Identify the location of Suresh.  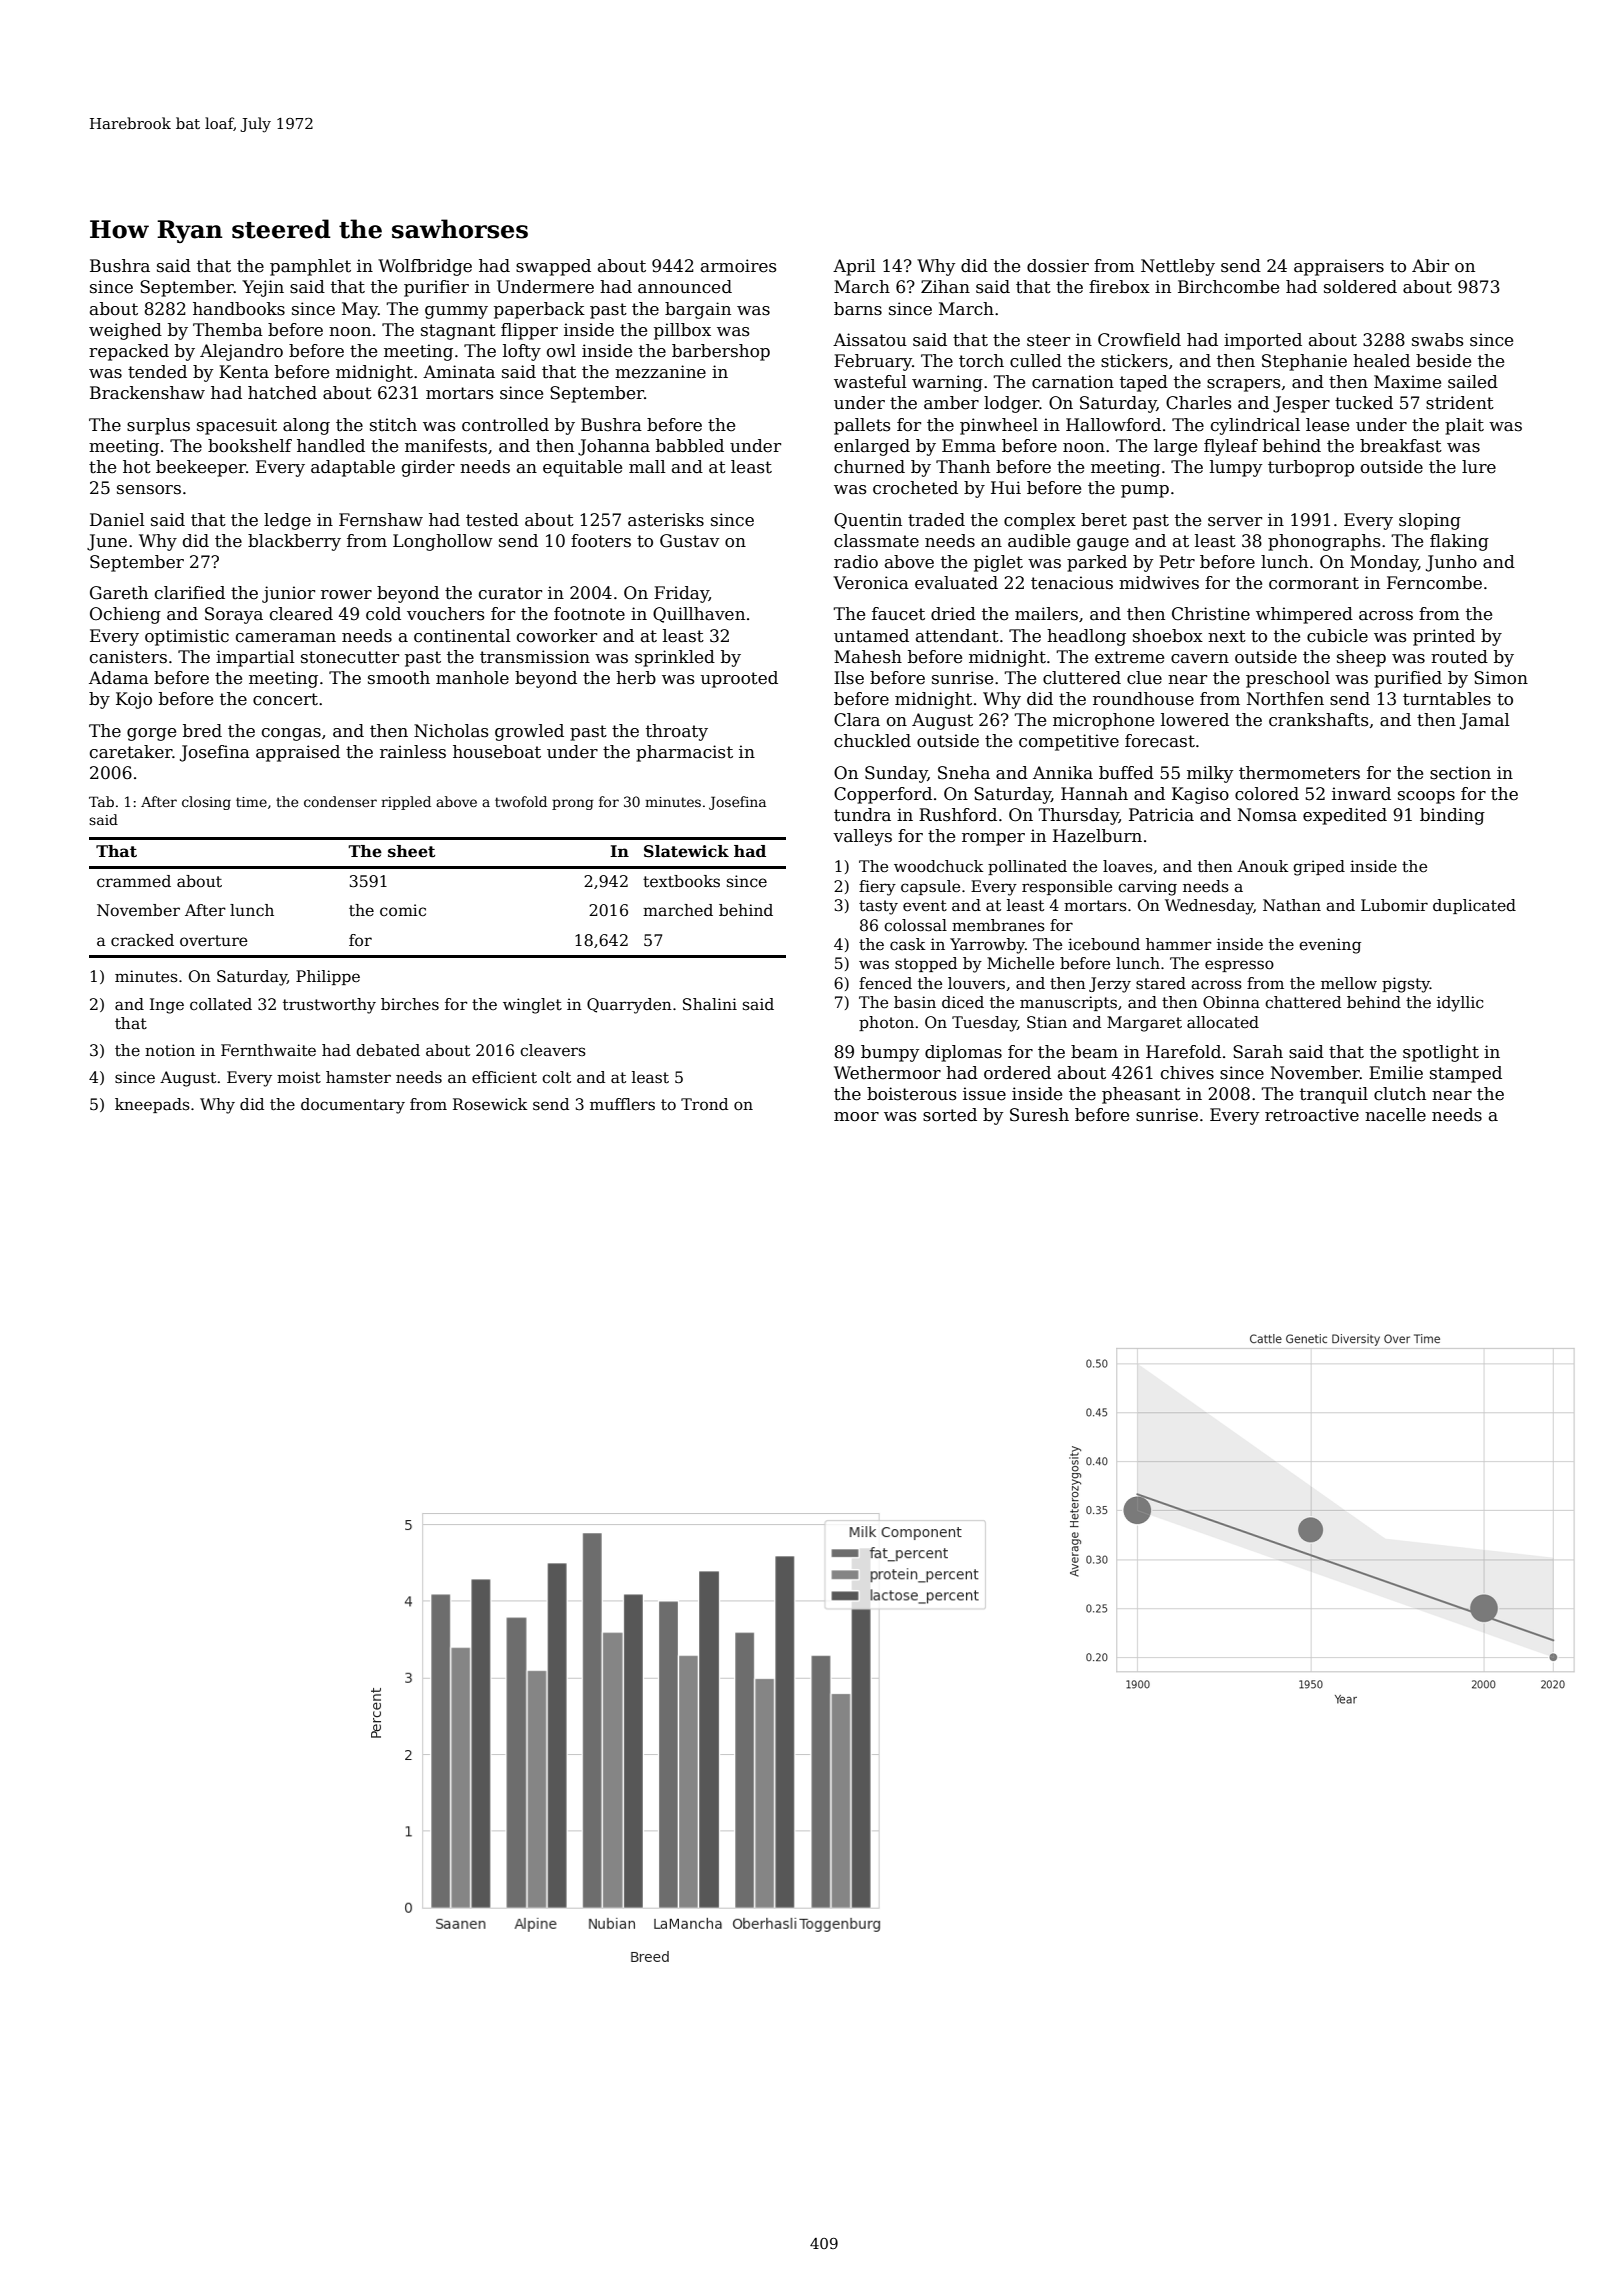
(1039, 1115).
